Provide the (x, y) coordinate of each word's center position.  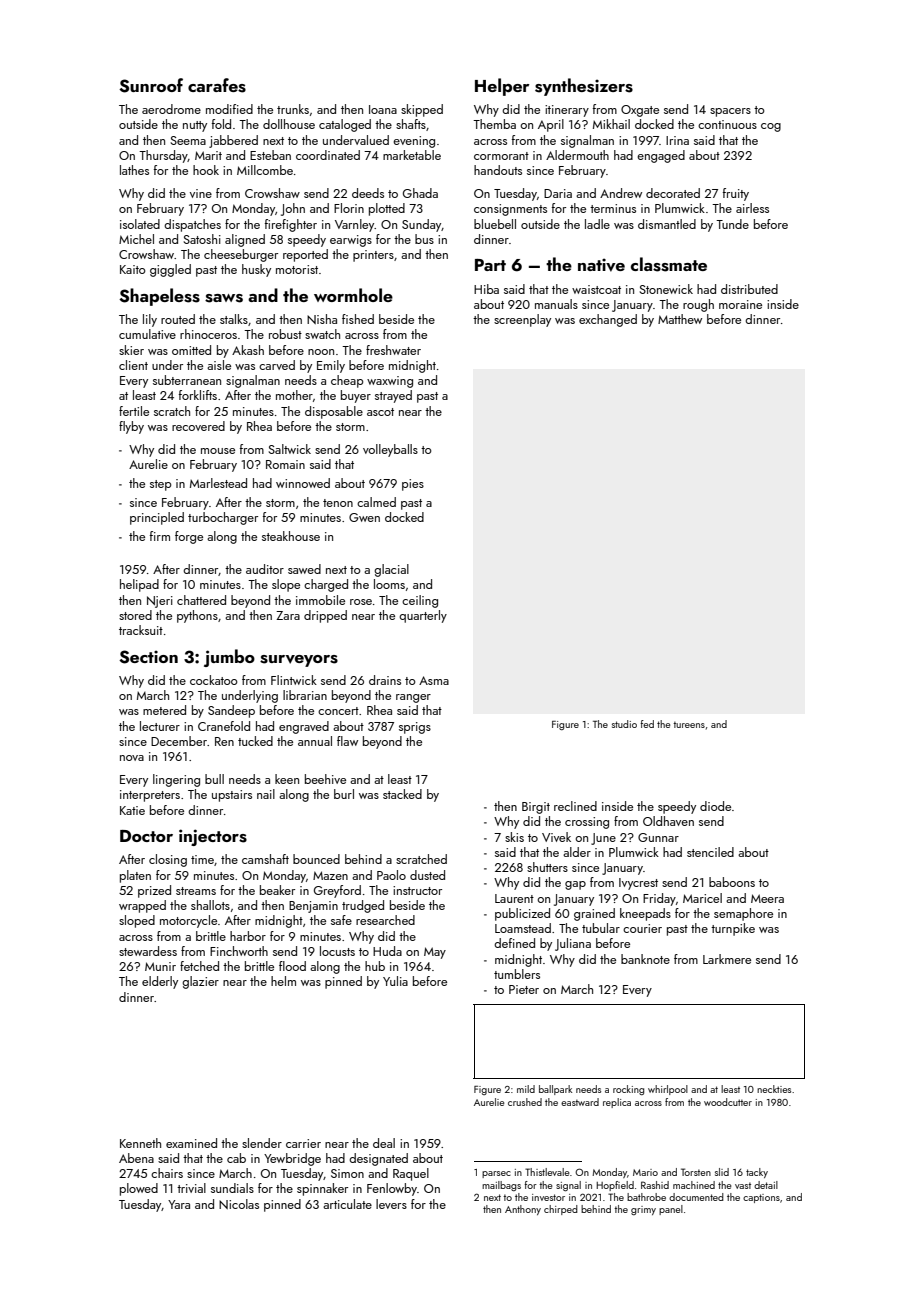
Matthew (680, 319)
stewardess (148, 951)
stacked (402, 794)
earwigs (351, 241)
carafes (217, 85)
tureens (689, 725)
